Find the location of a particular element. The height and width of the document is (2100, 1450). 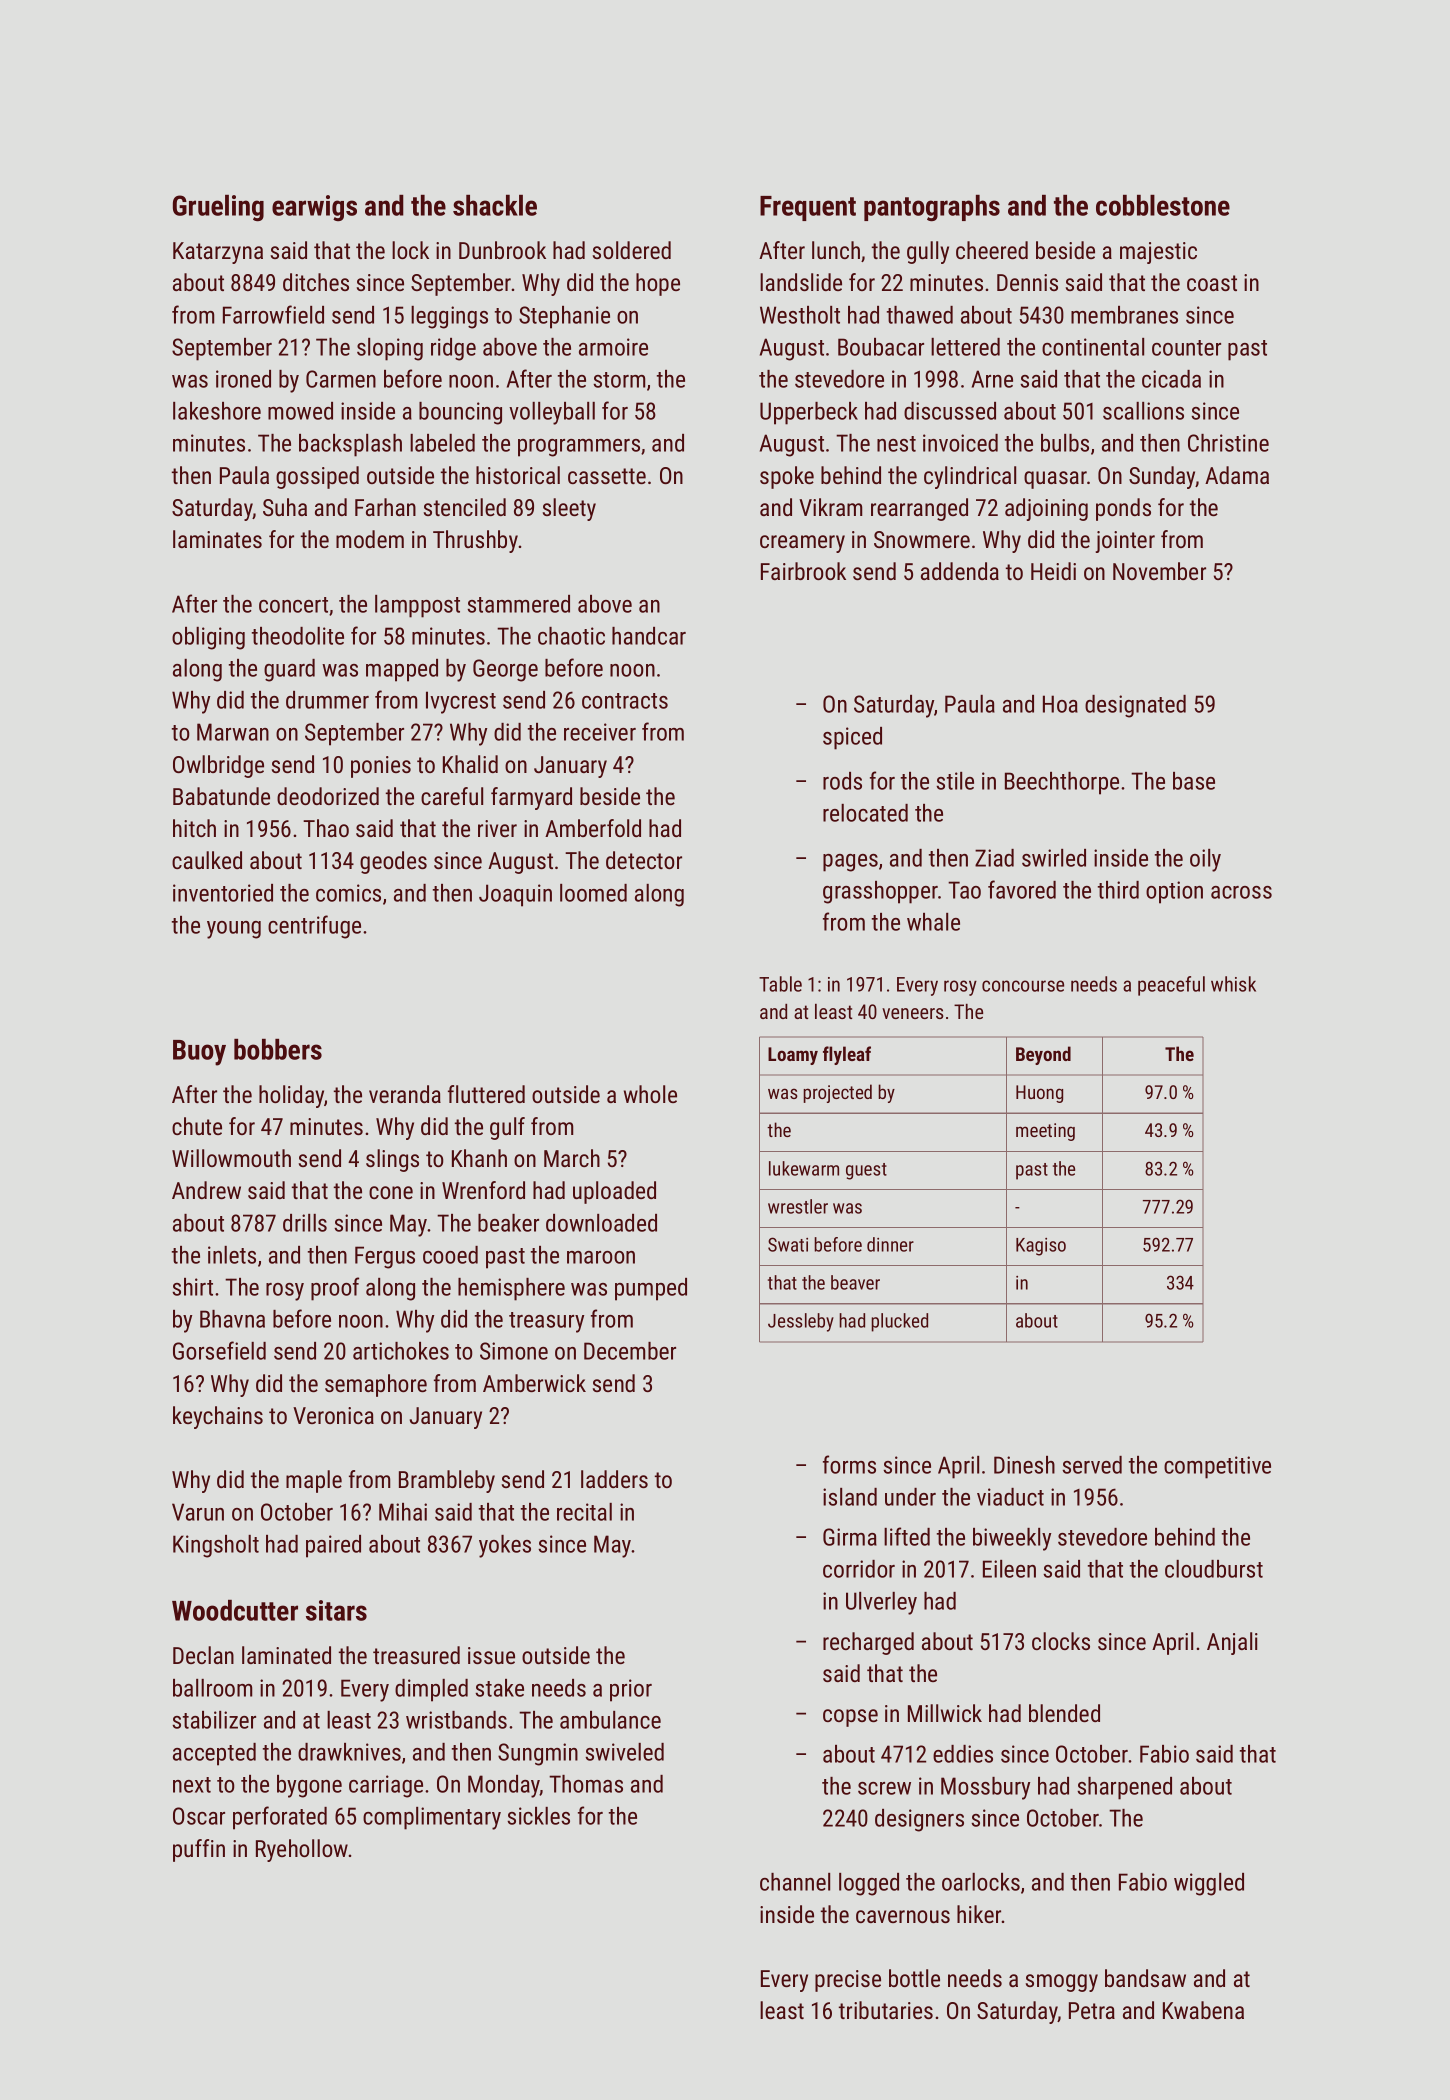

whisk is located at coordinates (1233, 984).
